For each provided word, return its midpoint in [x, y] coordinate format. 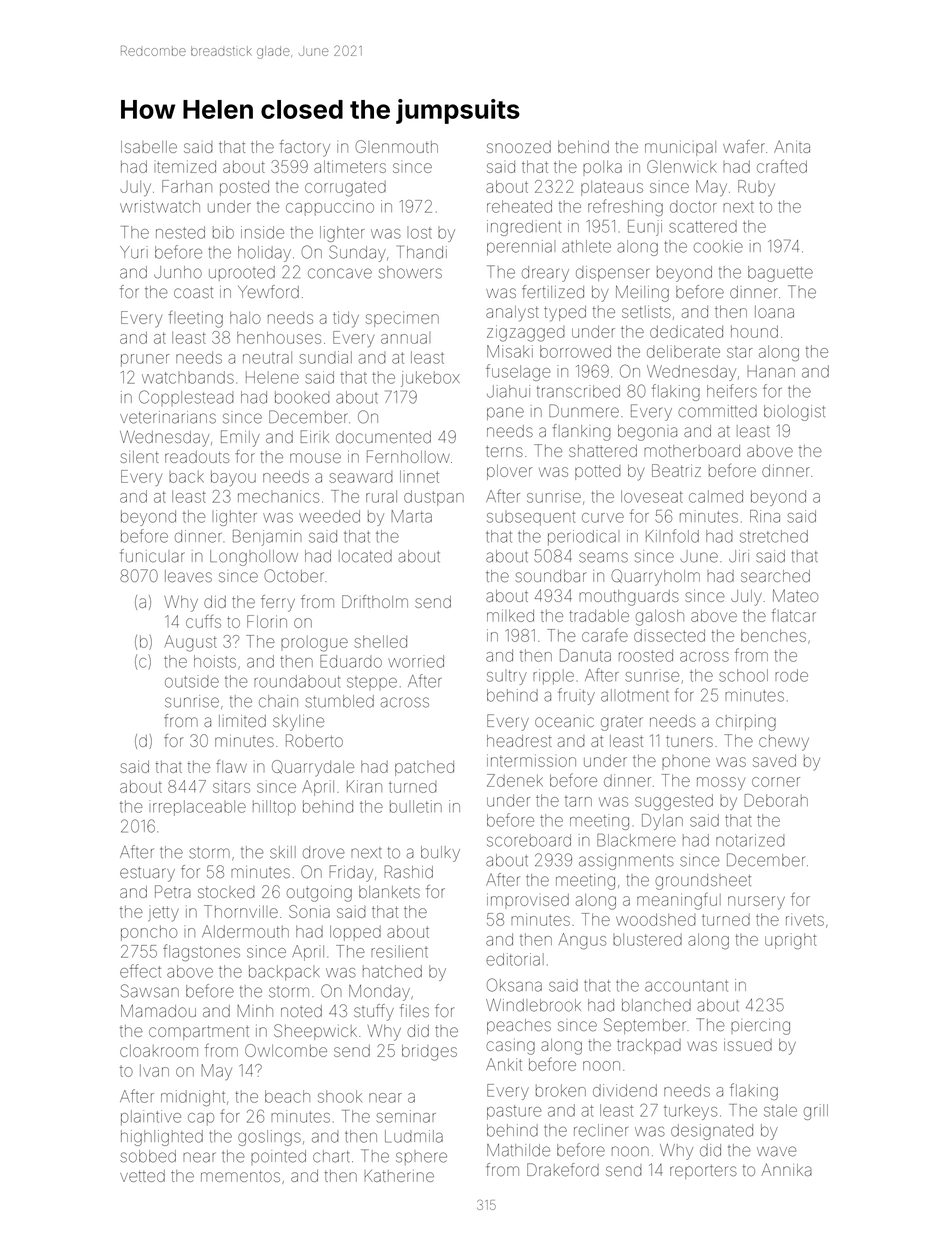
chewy [784, 743]
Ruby [756, 188]
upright [790, 941]
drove [324, 852]
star [740, 352]
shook [340, 1096]
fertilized [553, 291]
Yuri [134, 252]
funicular [152, 556]
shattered [603, 451]
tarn [578, 801]
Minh [255, 1011]
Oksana [514, 985]
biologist [794, 413]
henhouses [279, 337]
